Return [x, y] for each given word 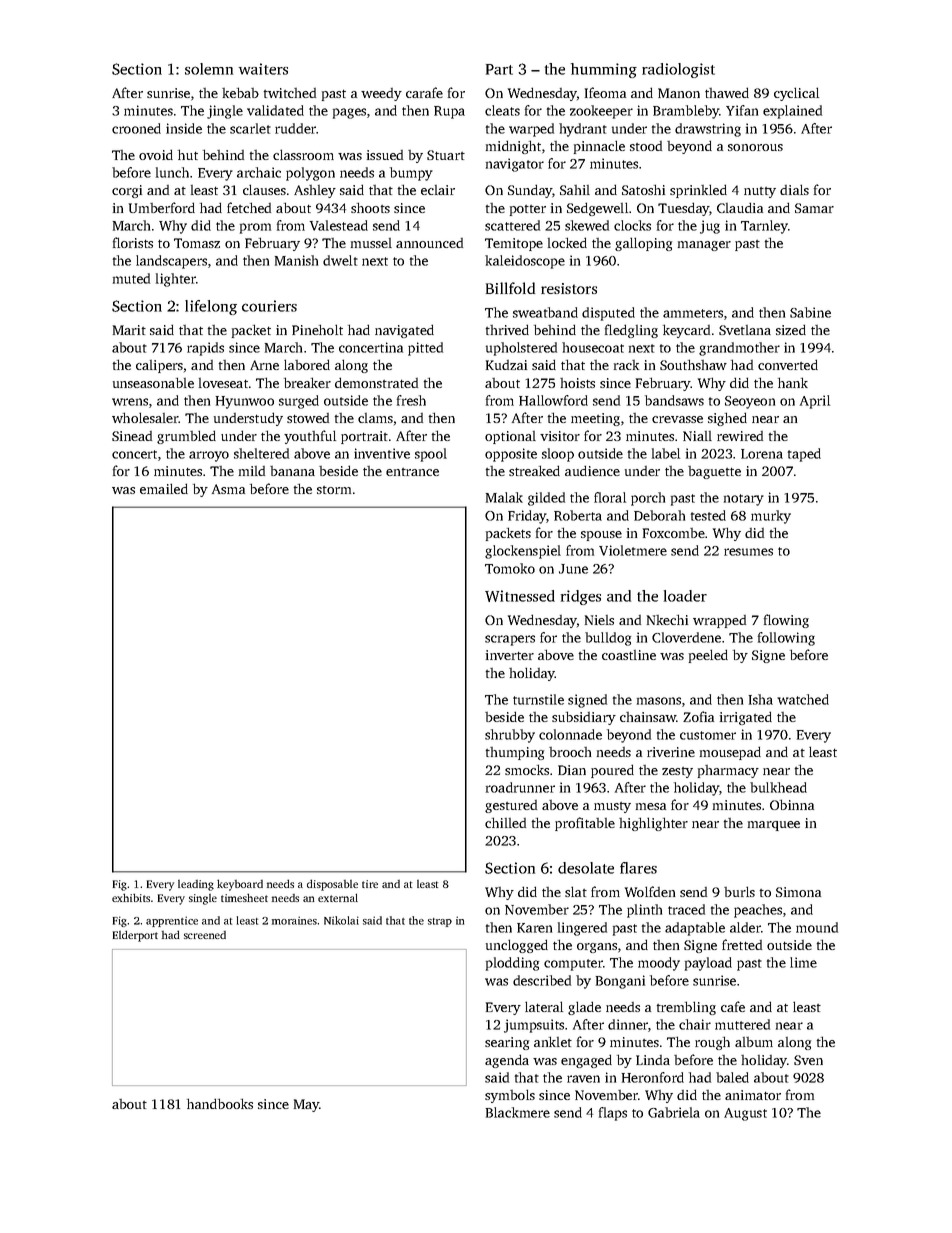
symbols [510, 1096]
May [306, 1105]
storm [334, 490]
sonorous [755, 147]
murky [771, 517]
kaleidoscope [525, 262]
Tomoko [510, 568]
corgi [127, 191]
